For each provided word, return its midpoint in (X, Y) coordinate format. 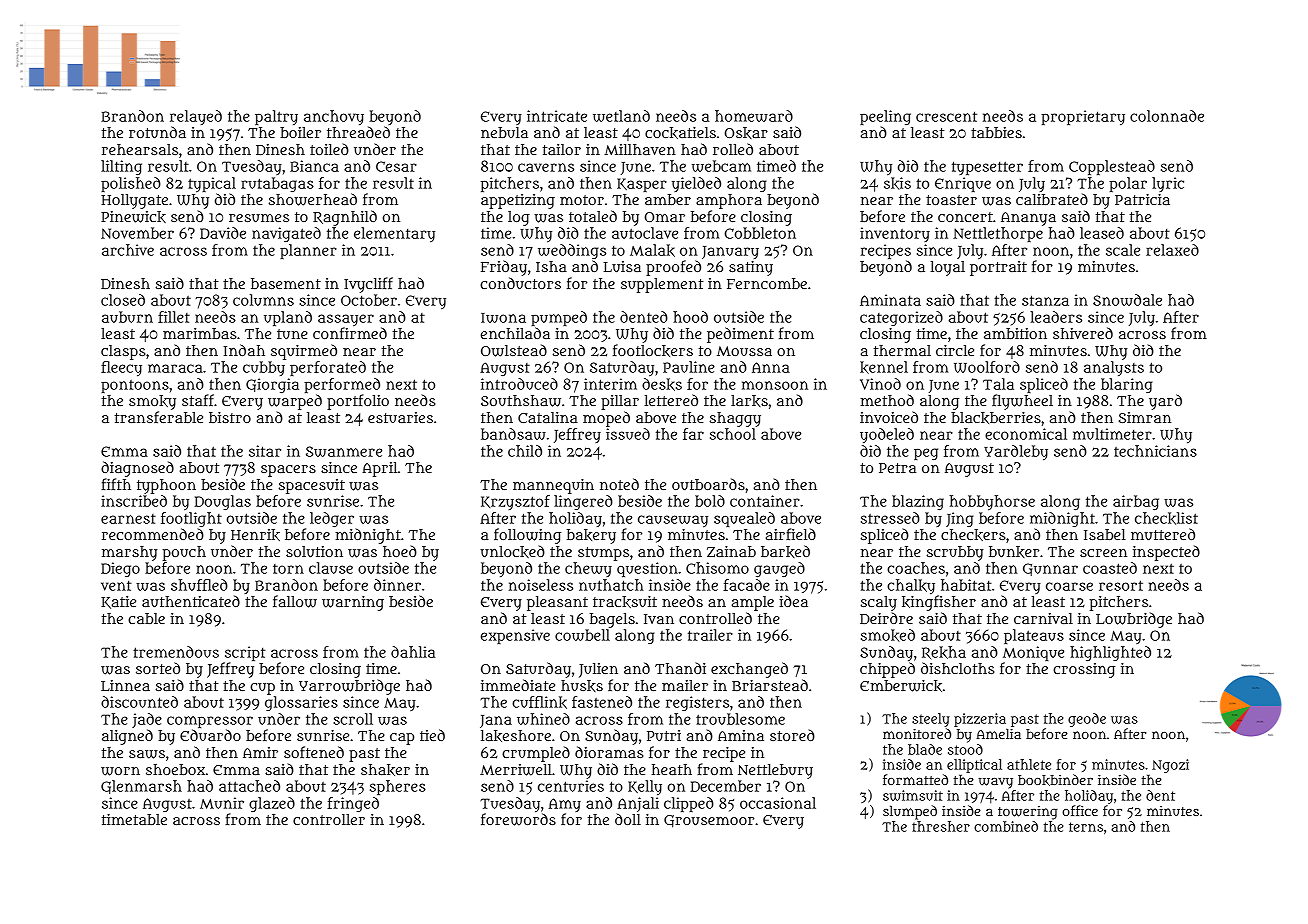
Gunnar (1050, 569)
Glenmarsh (141, 787)
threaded (358, 132)
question (647, 569)
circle (955, 350)
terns (1086, 827)
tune (292, 334)
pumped (559, 318)
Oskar (746, 133)
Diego (120, 569)
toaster (951, 200)
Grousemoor (709, 821)
